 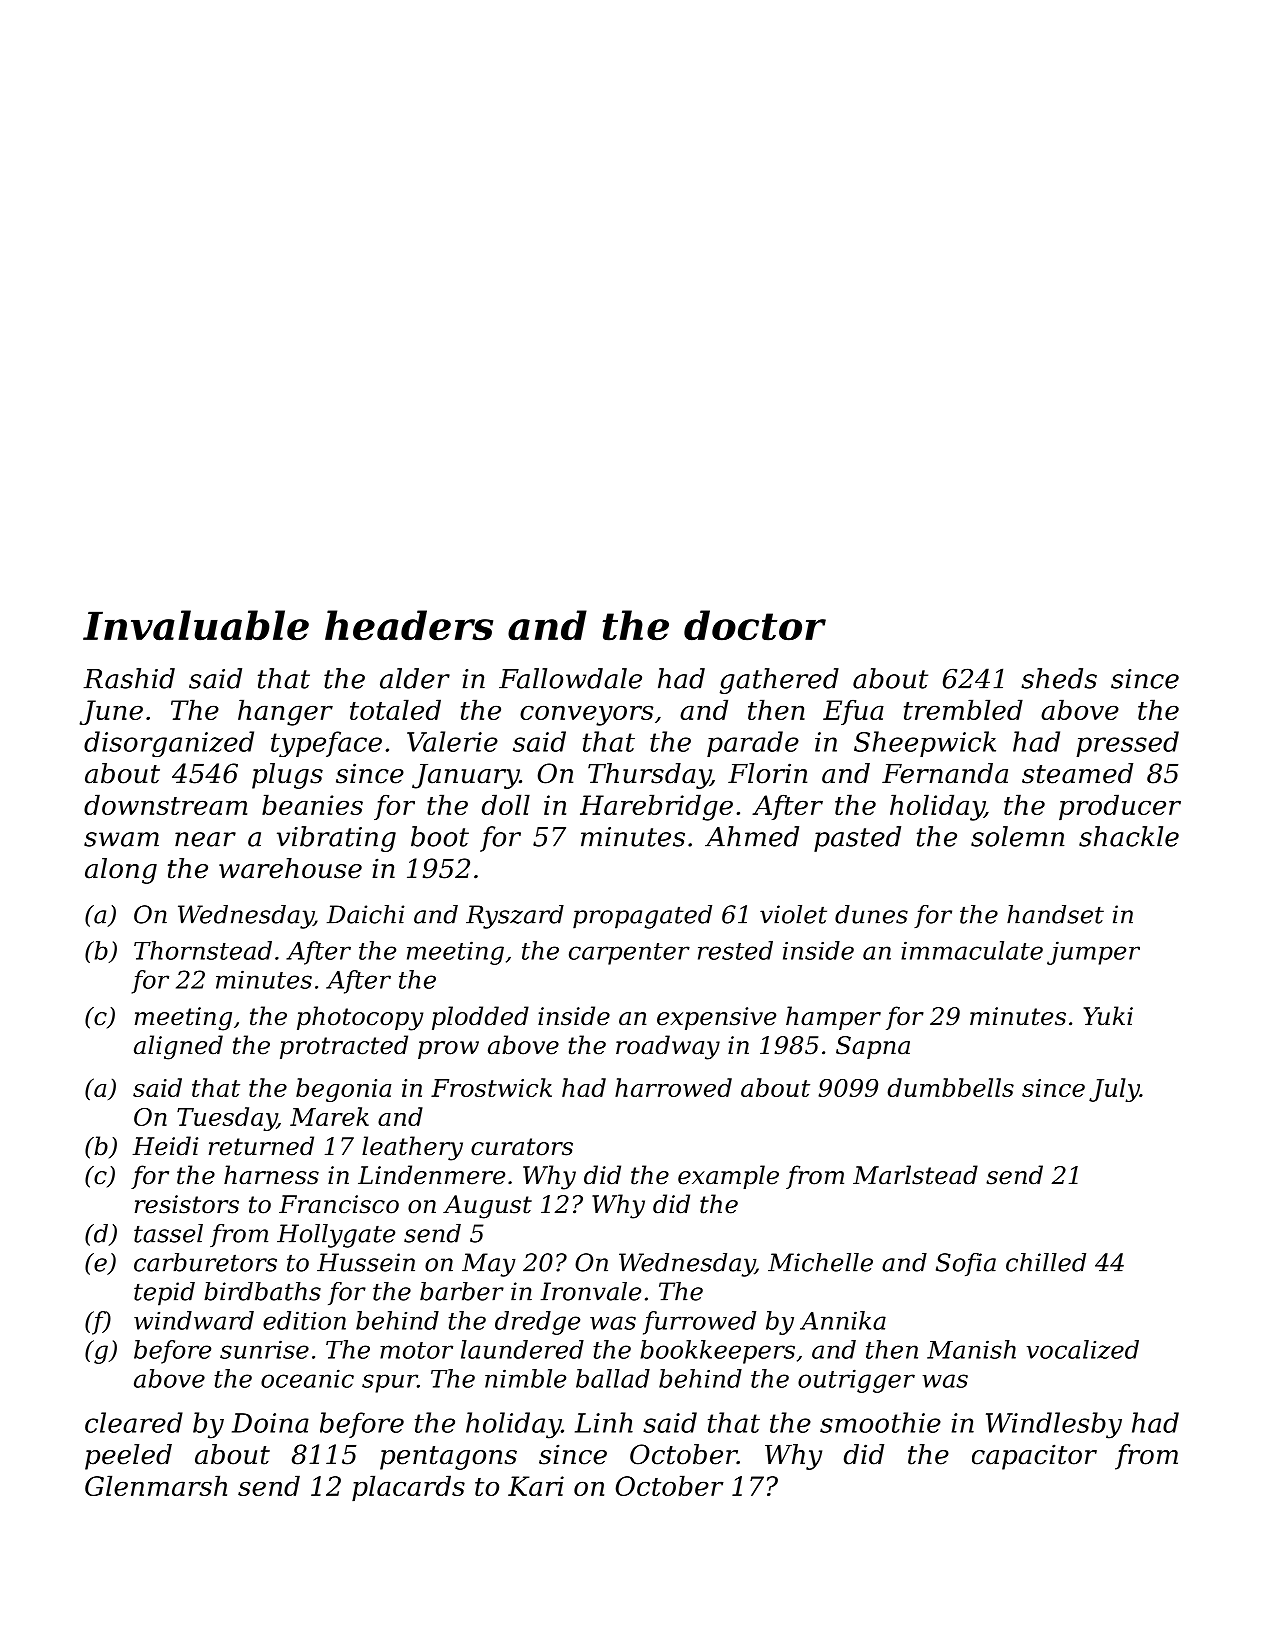 What do you see at coordinates (586, 715) in the page?
I see `conveyors` at bounding box center [586, 715].
